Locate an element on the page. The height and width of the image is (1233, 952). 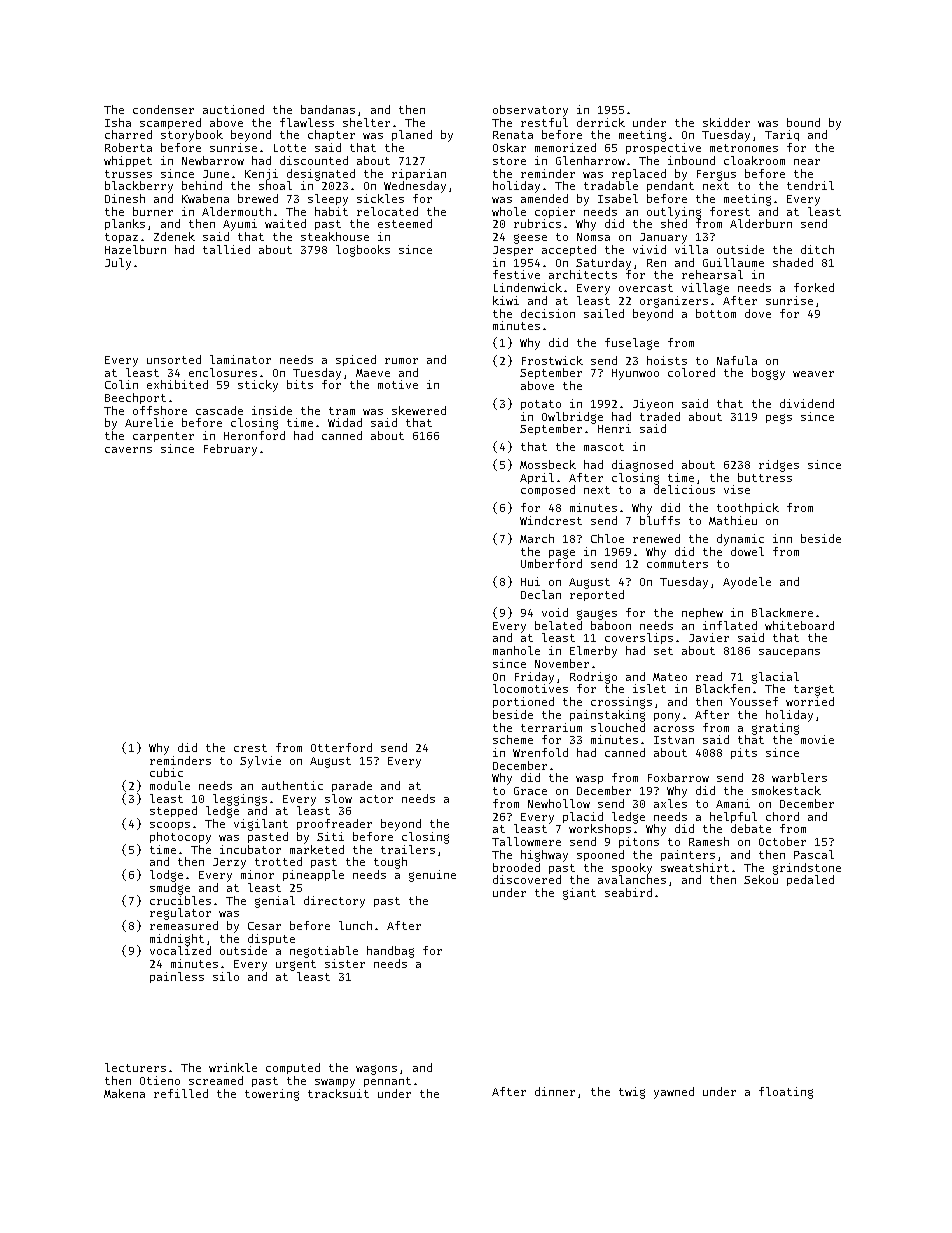
cubic is located at coordinates (166, 772).
